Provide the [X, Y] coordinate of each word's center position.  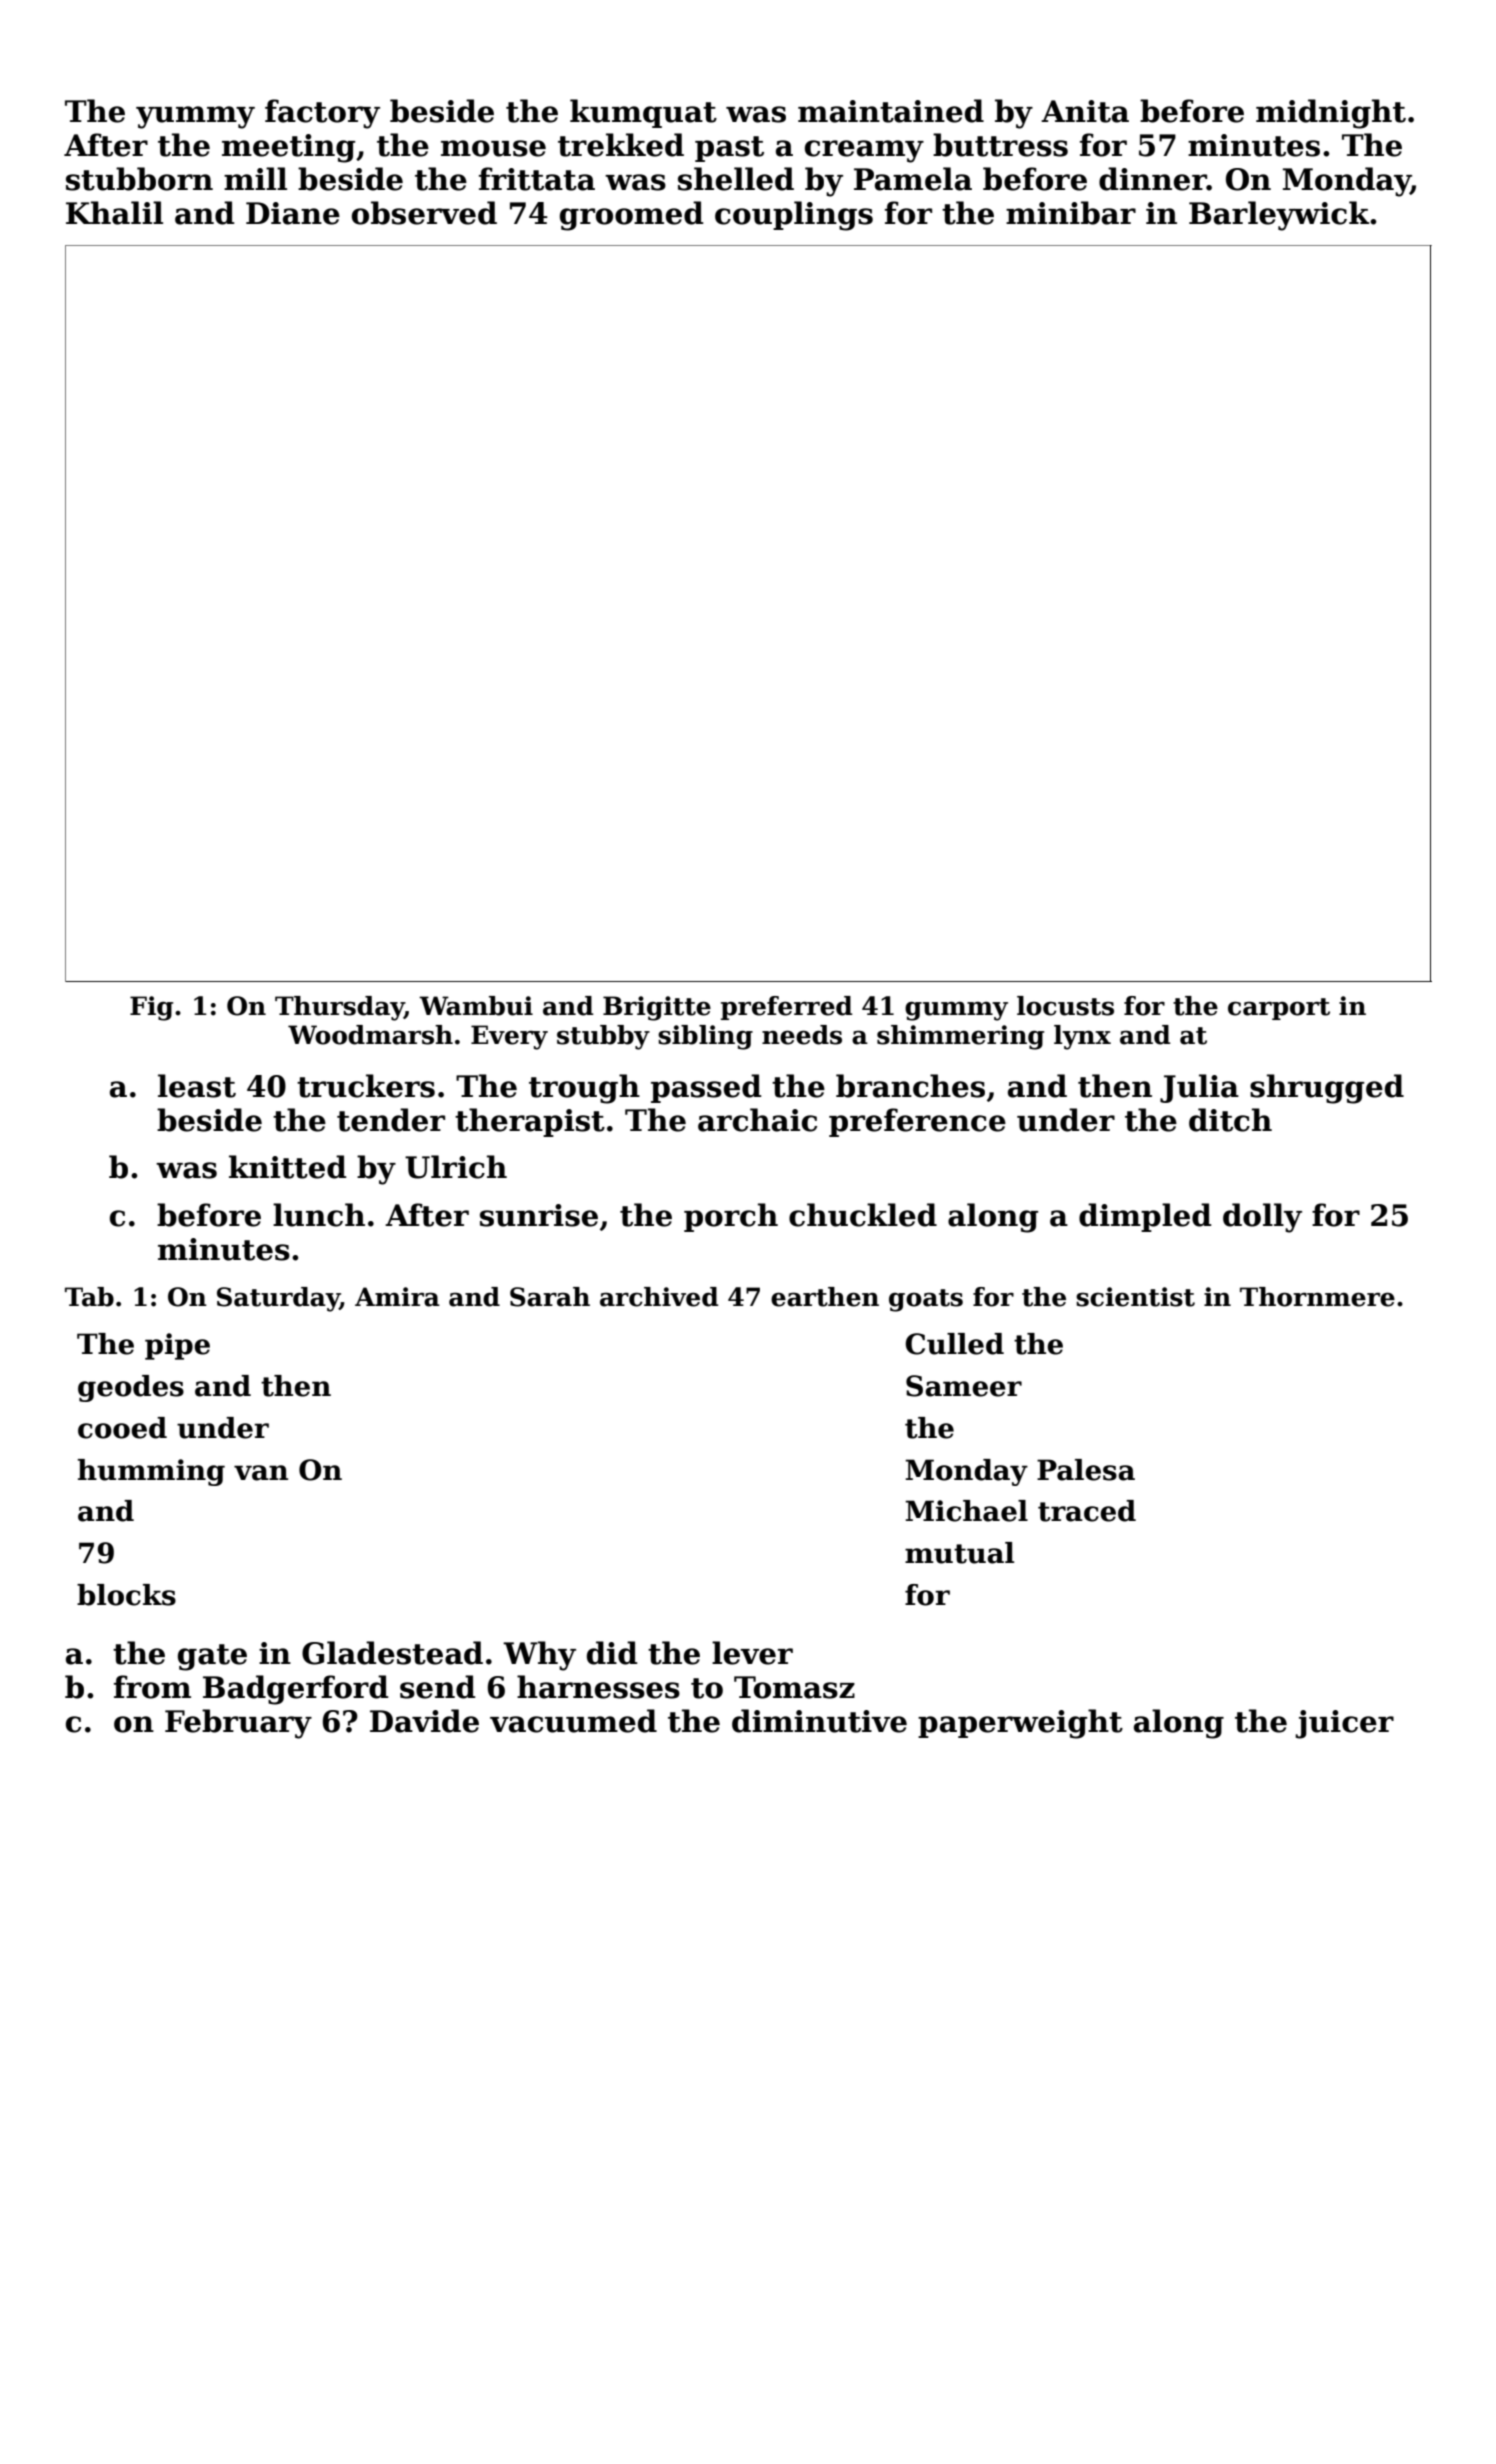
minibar [1071, 213]
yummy [195, 117]
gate [212, 1657]
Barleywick [1279, 216]
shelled [736, 179]
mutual [959, 1553]
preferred [787, 1008]
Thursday [339, 1008]
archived [659, 1297]
